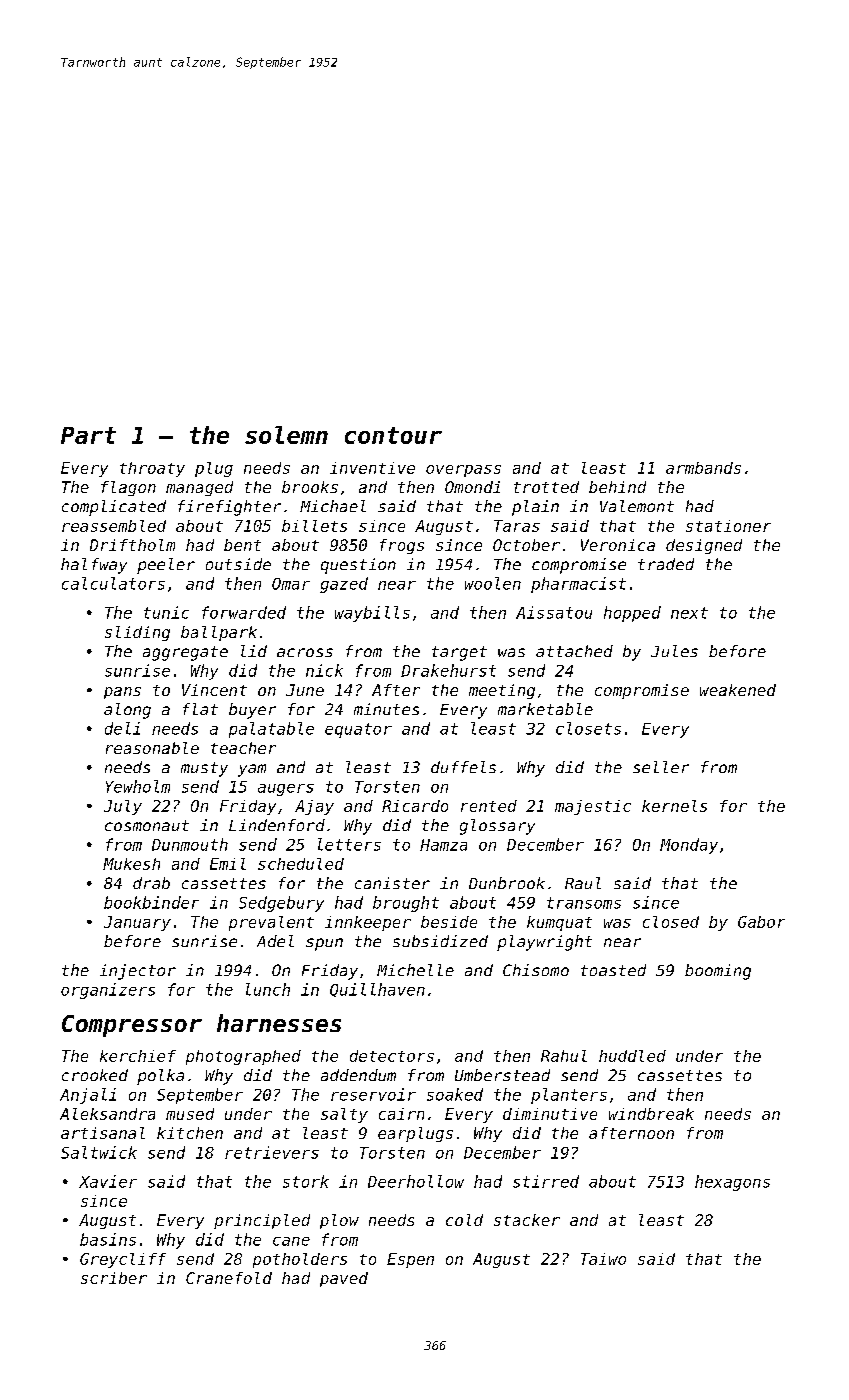 The image size is (849, 1400). Describe the element at coordinates (689, 846) in the page. I see `Monday` at that location.
